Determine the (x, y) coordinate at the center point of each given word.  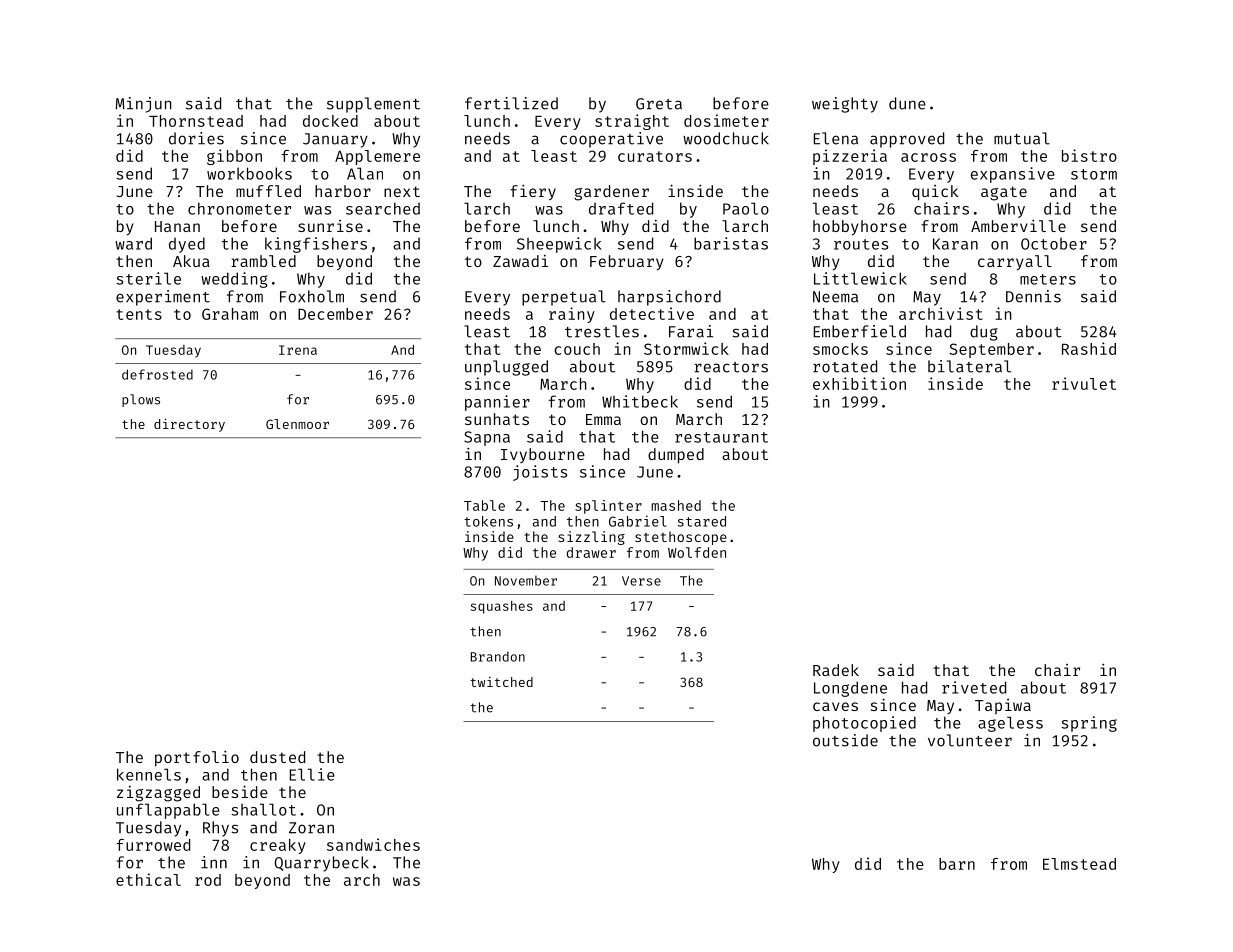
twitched (501, 682)
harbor (343, 191)
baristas (731, 243)
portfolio (197, 759)
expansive (1013, 175)
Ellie (312, 774)
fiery (533, 193)
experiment (163, 298)
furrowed (153, 845)
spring (1089, 724)
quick (935, 193)
